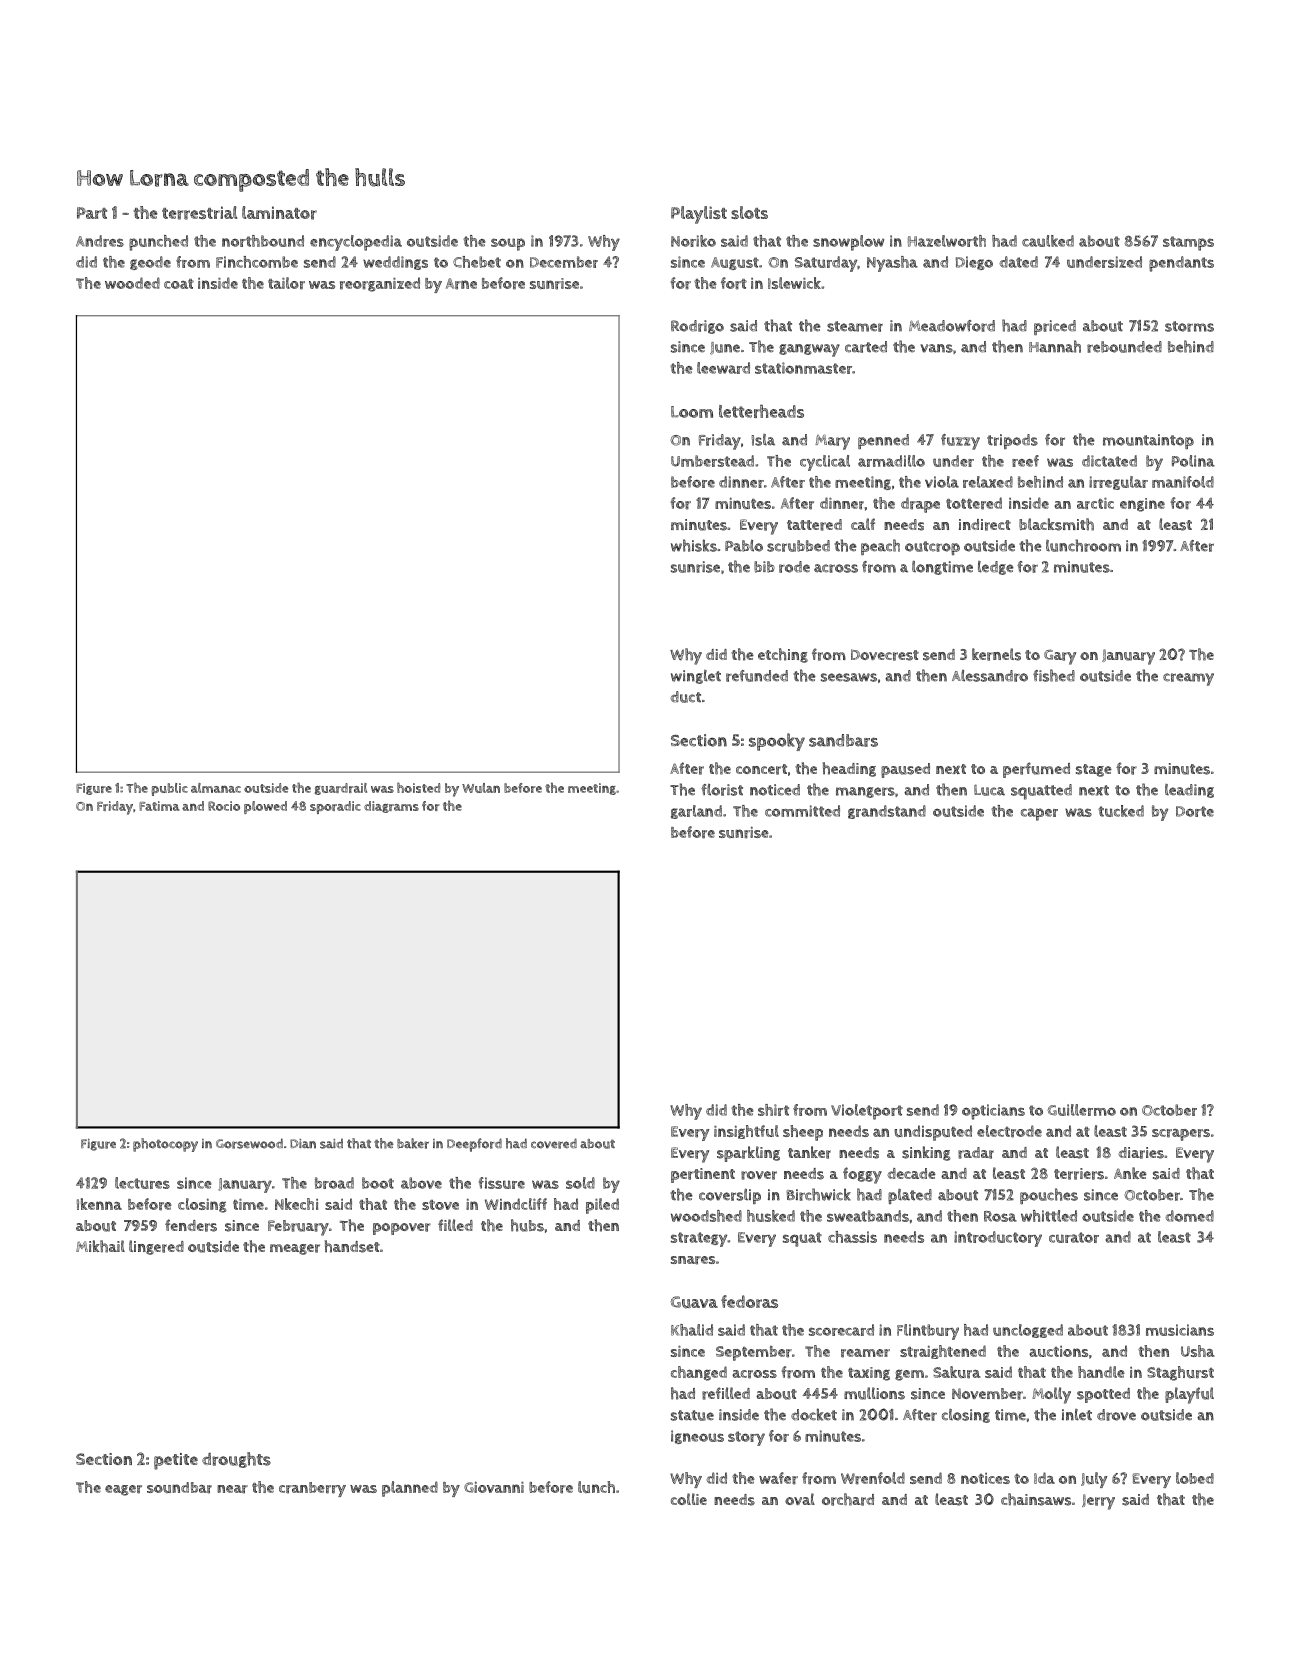  Describe the element at coordinates (176, 1461) in the screenshot. I see `petite` at that location.
